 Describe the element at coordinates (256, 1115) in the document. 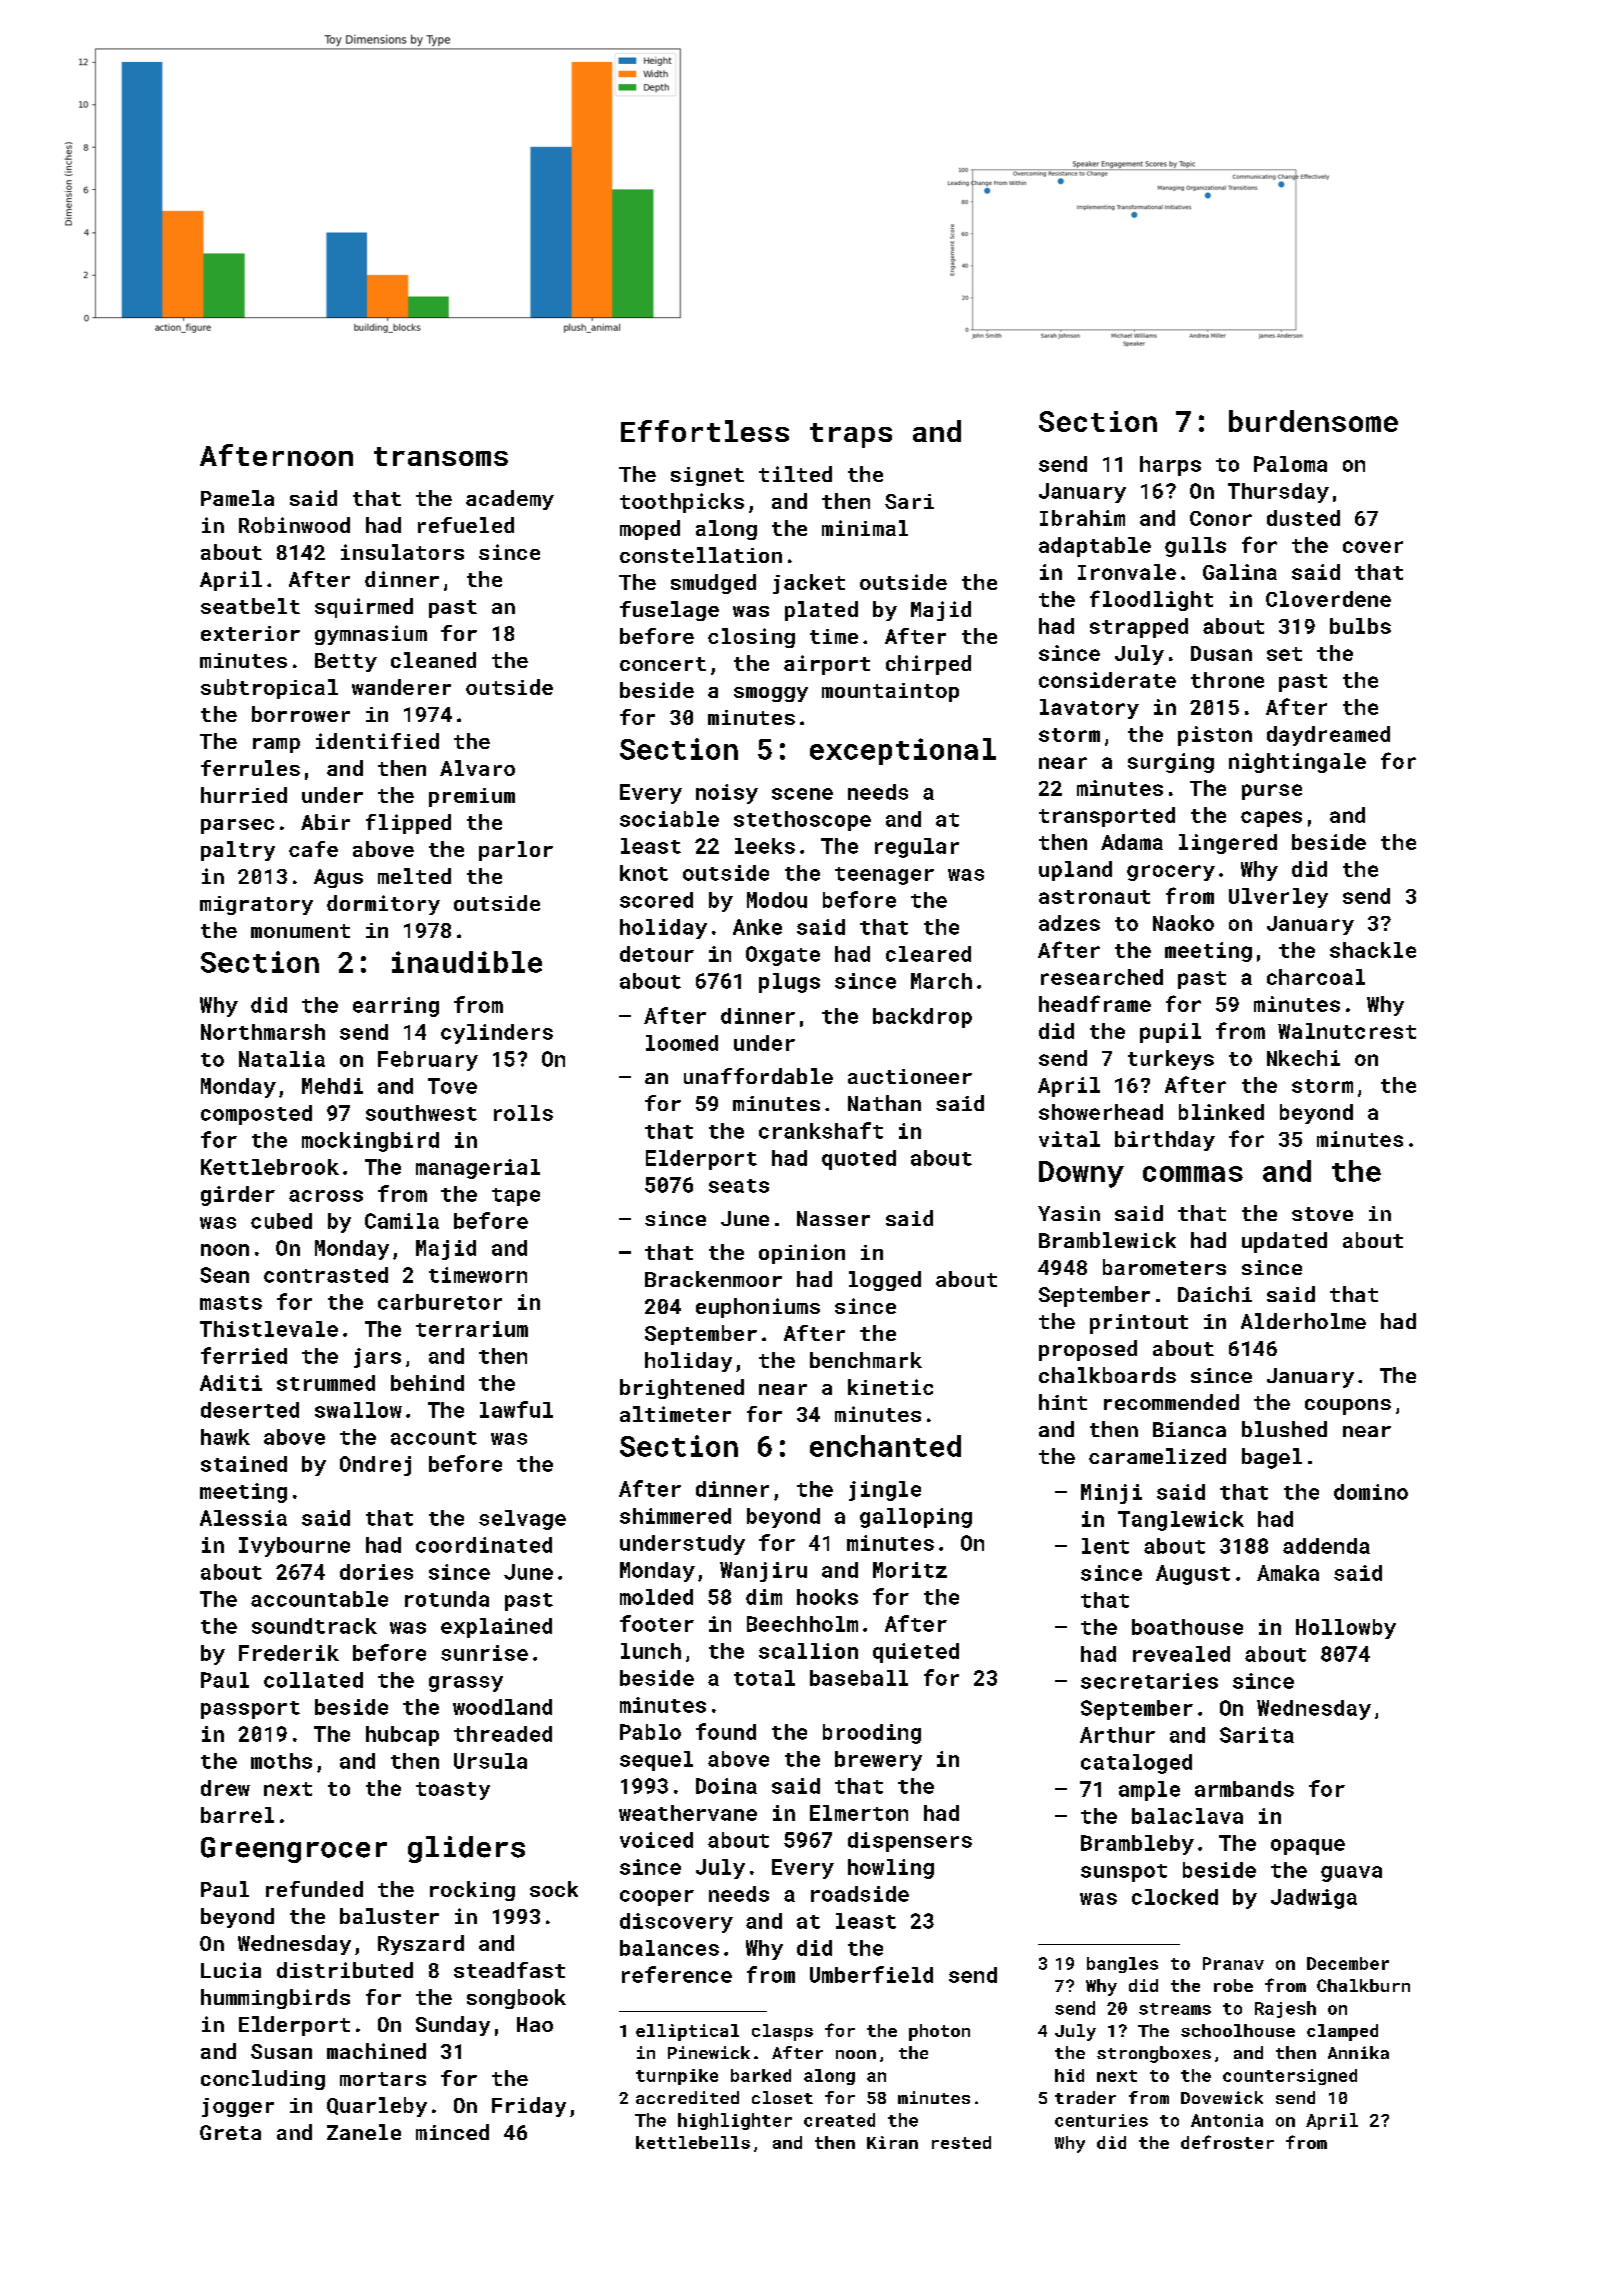

I see `composted` at that location.
